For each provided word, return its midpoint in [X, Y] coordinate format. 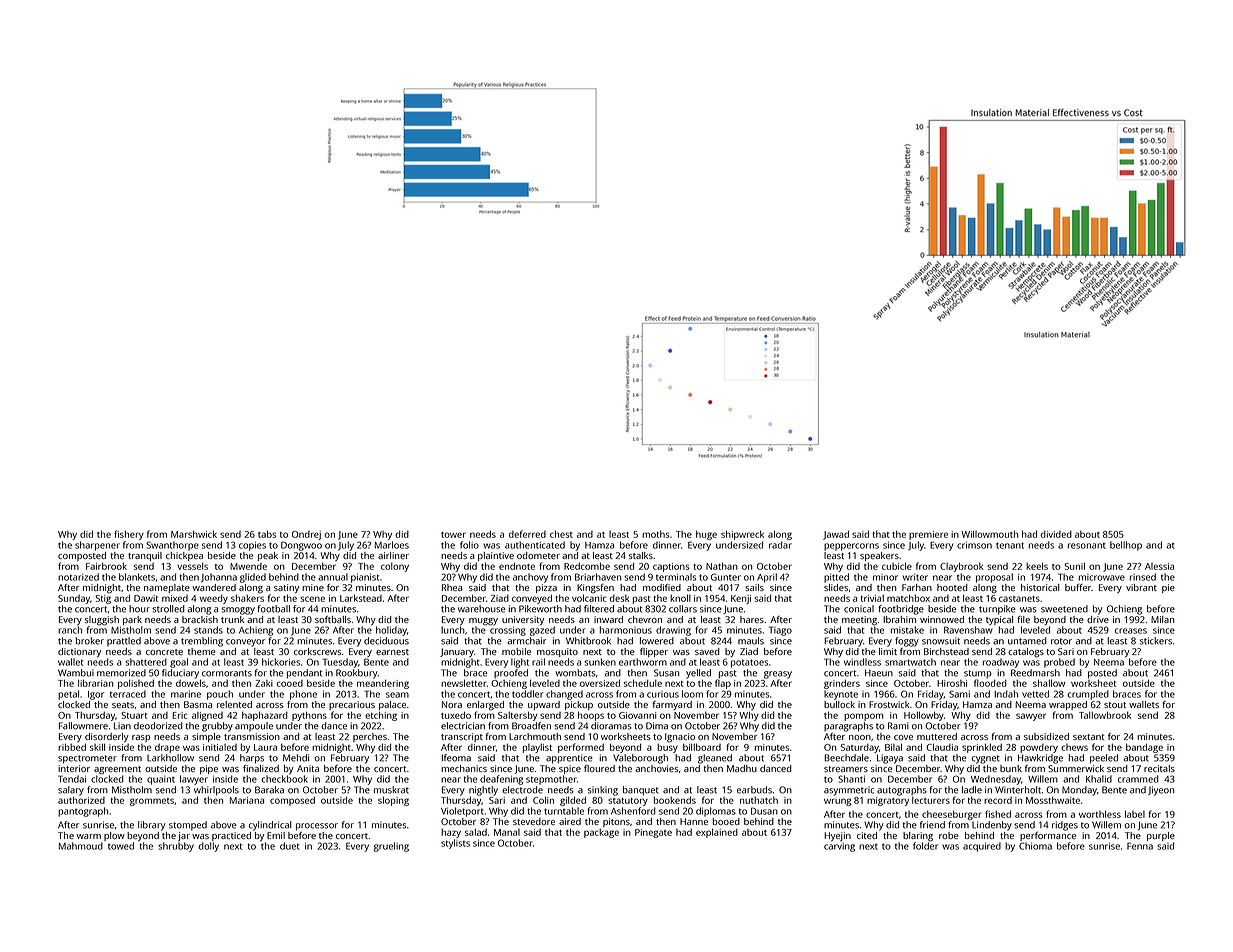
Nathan [722, 566]
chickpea [184, 556]
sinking [603, 791]
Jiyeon [1161, 791]
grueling [391, 847]
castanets [1019, 599]
